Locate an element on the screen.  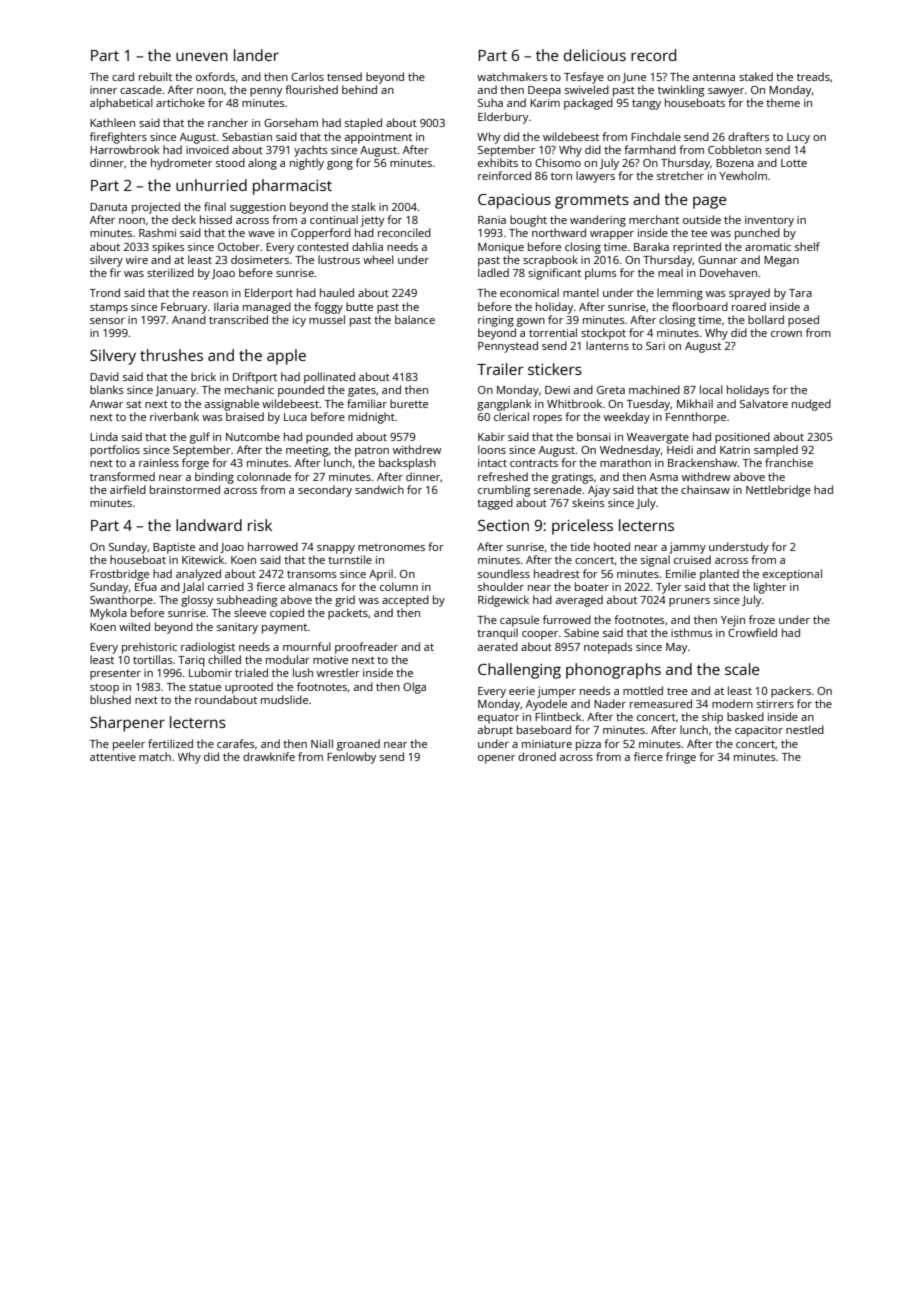
appointment is located at coordinates (378, 138).
